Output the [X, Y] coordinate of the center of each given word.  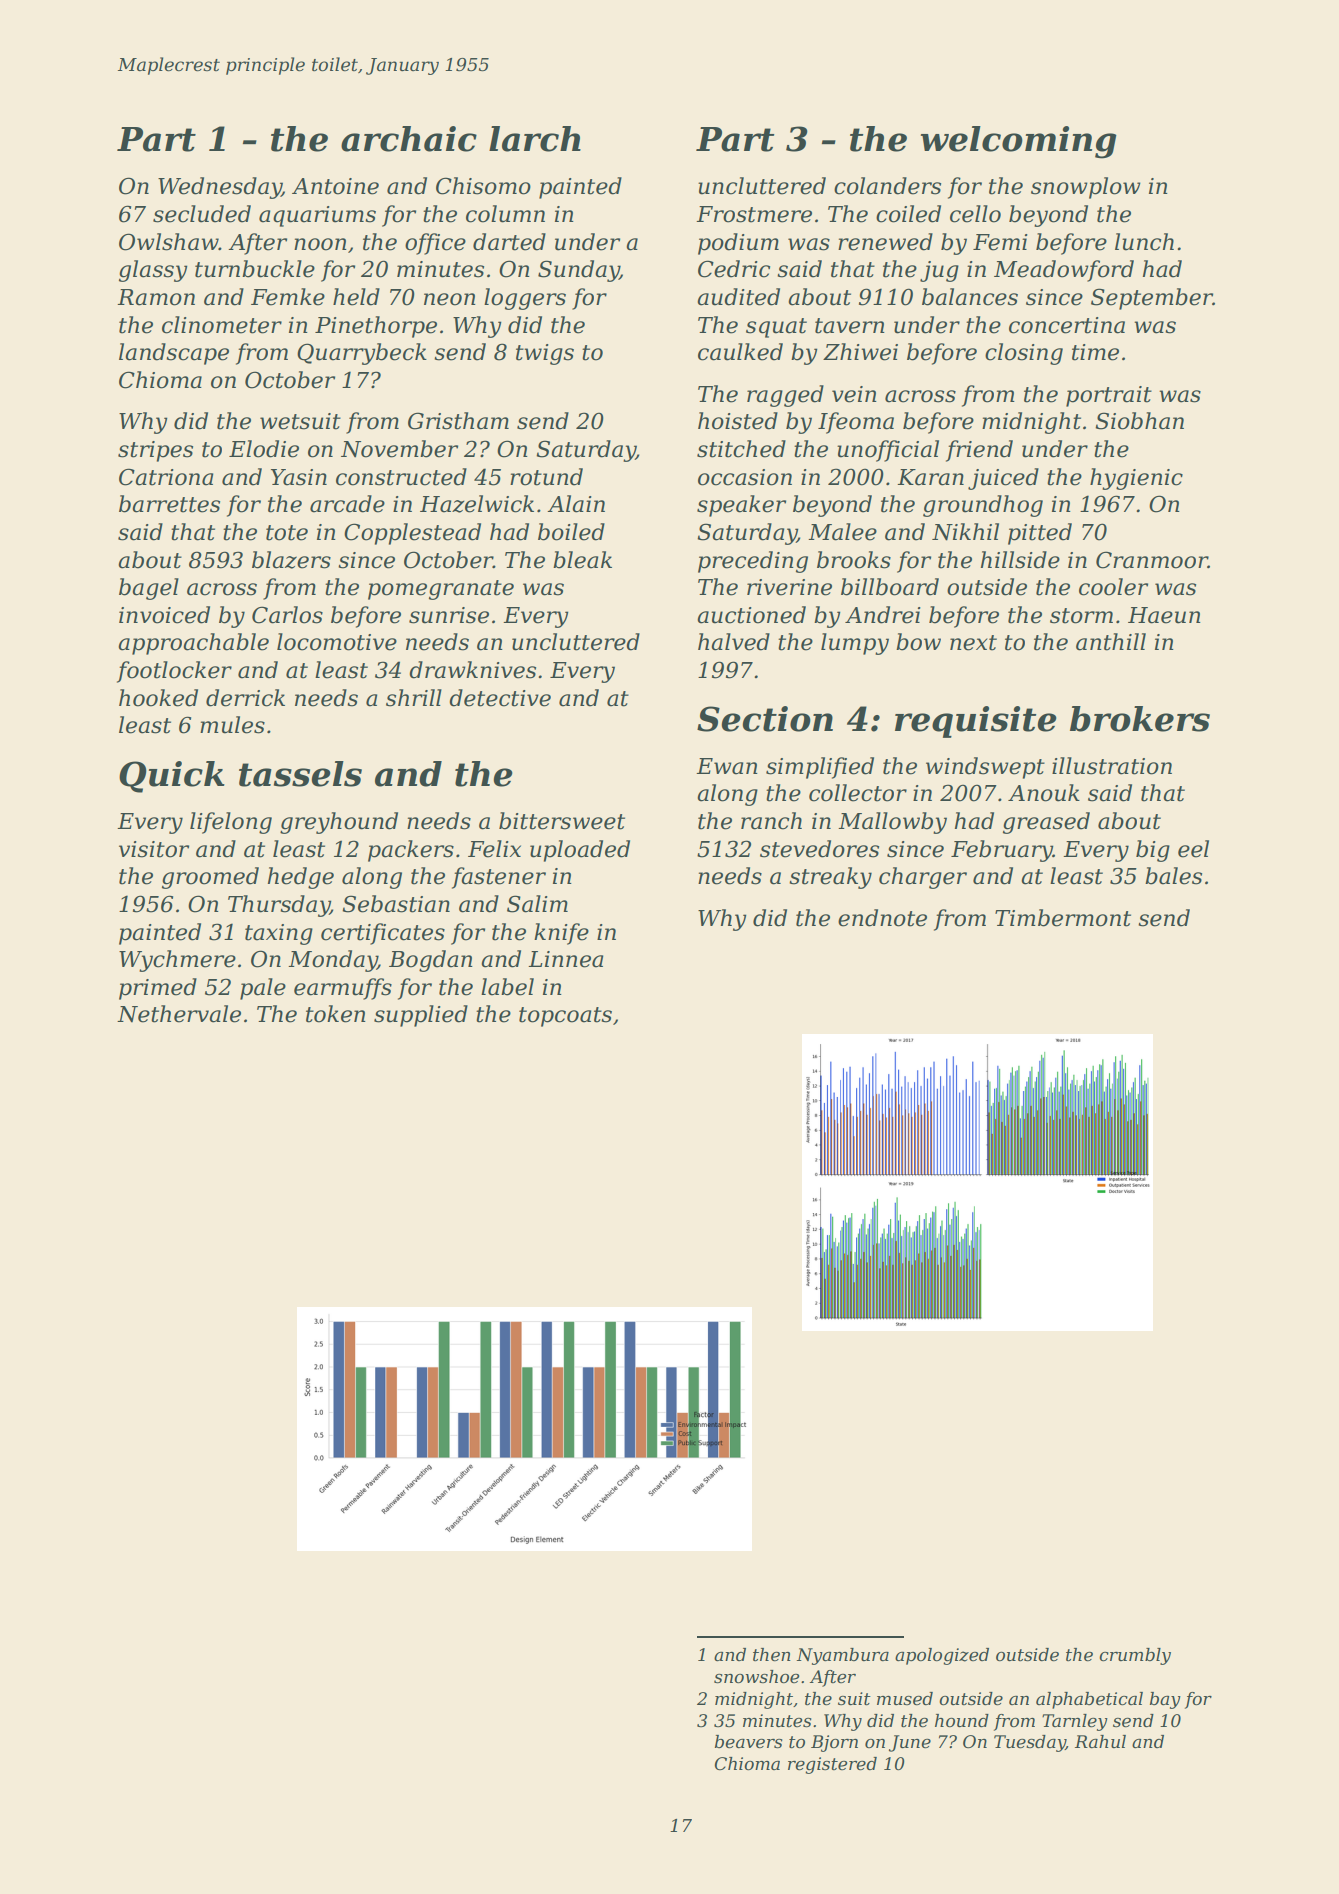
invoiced [164, 615]
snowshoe [756, 1677]
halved [734, 642]
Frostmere [754, 214]
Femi [1000, 242]
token [336, 1014]
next [973, 643]
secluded [202, 214]
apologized [942, 1656]
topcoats [565, 1017]
